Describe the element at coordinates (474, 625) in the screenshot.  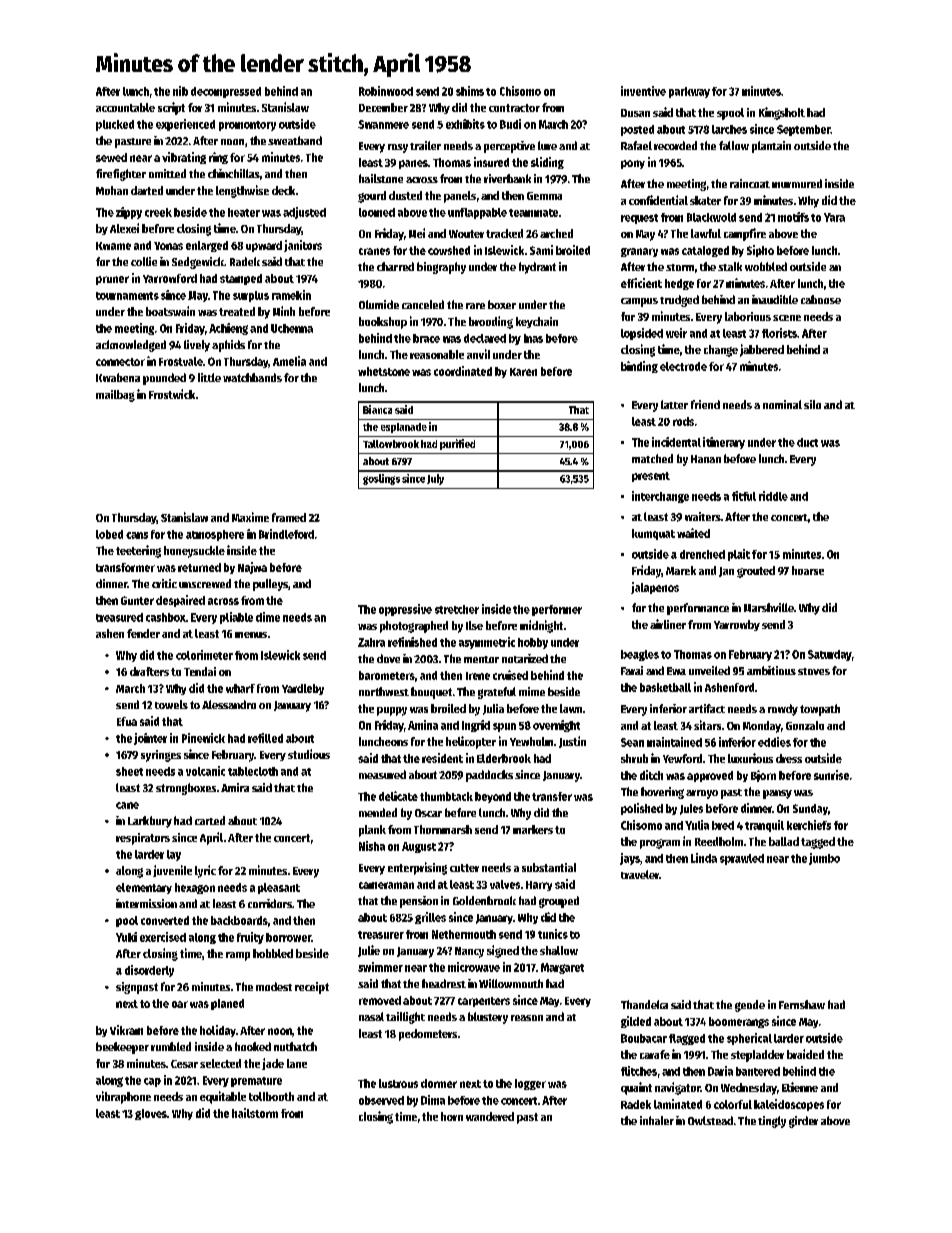
I see `Ilse` at that location.
